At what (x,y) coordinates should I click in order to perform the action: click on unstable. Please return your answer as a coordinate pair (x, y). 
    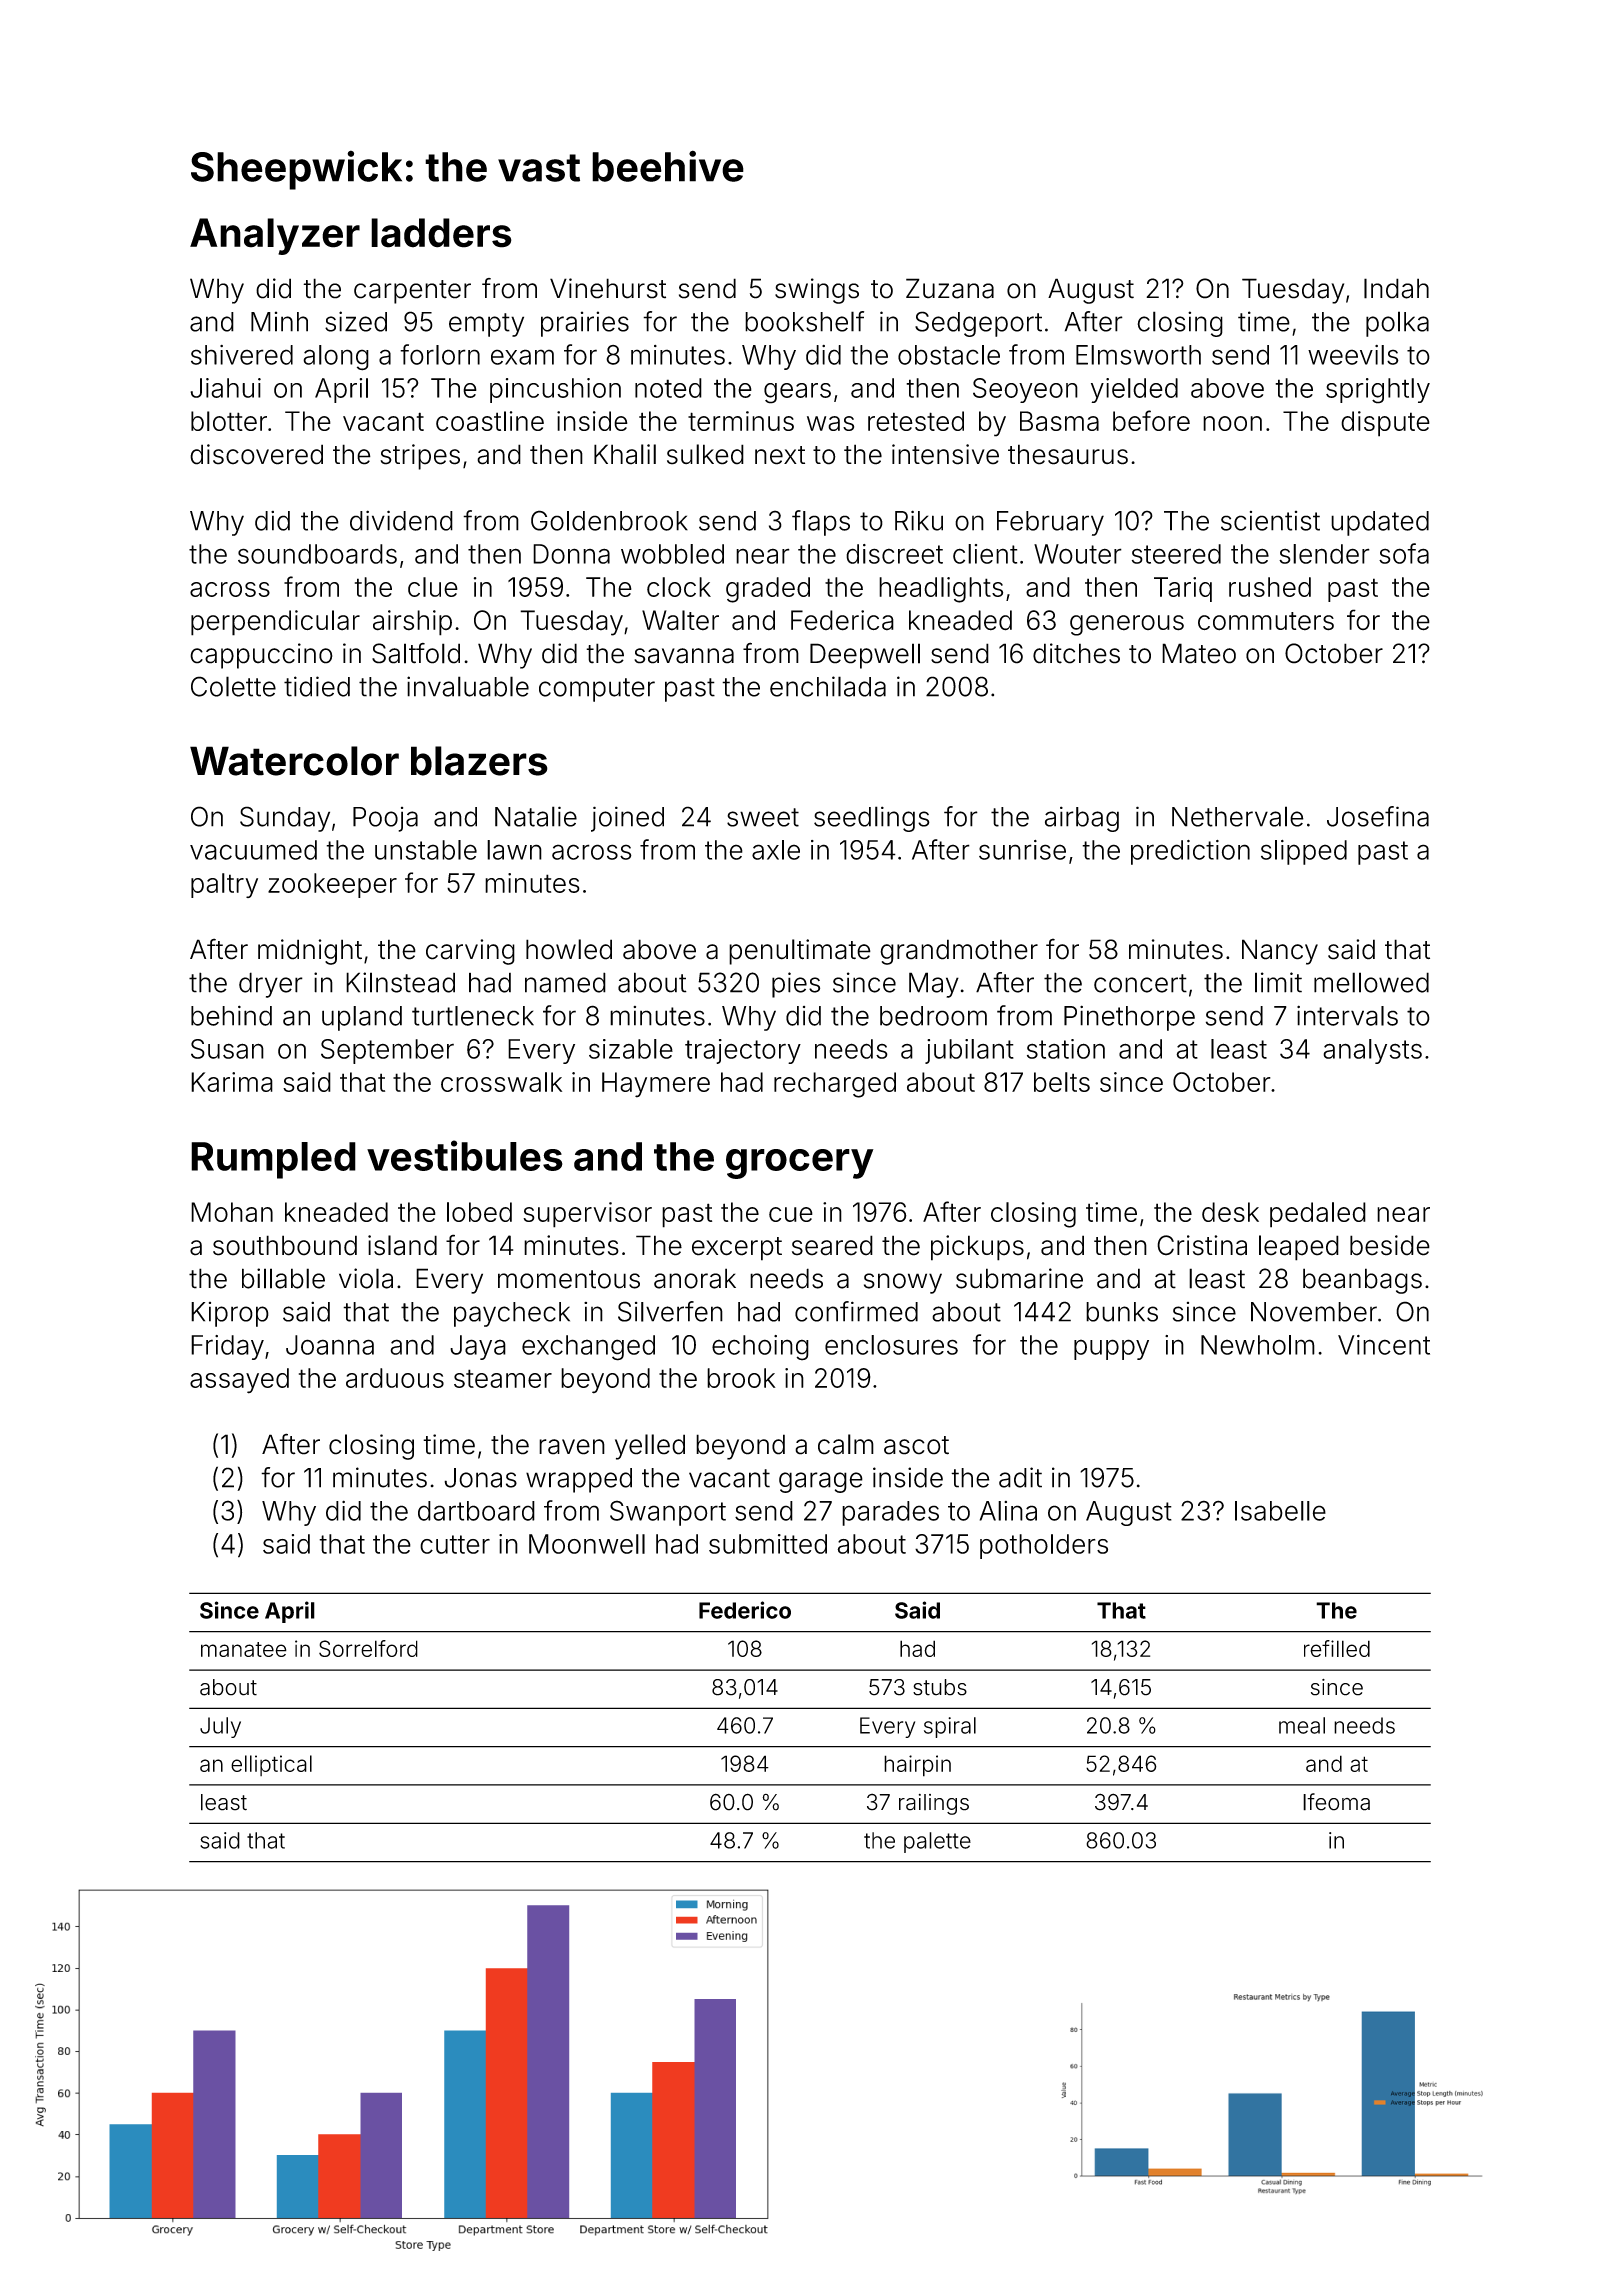
    Looking at the image, I should click on (426, 850).
